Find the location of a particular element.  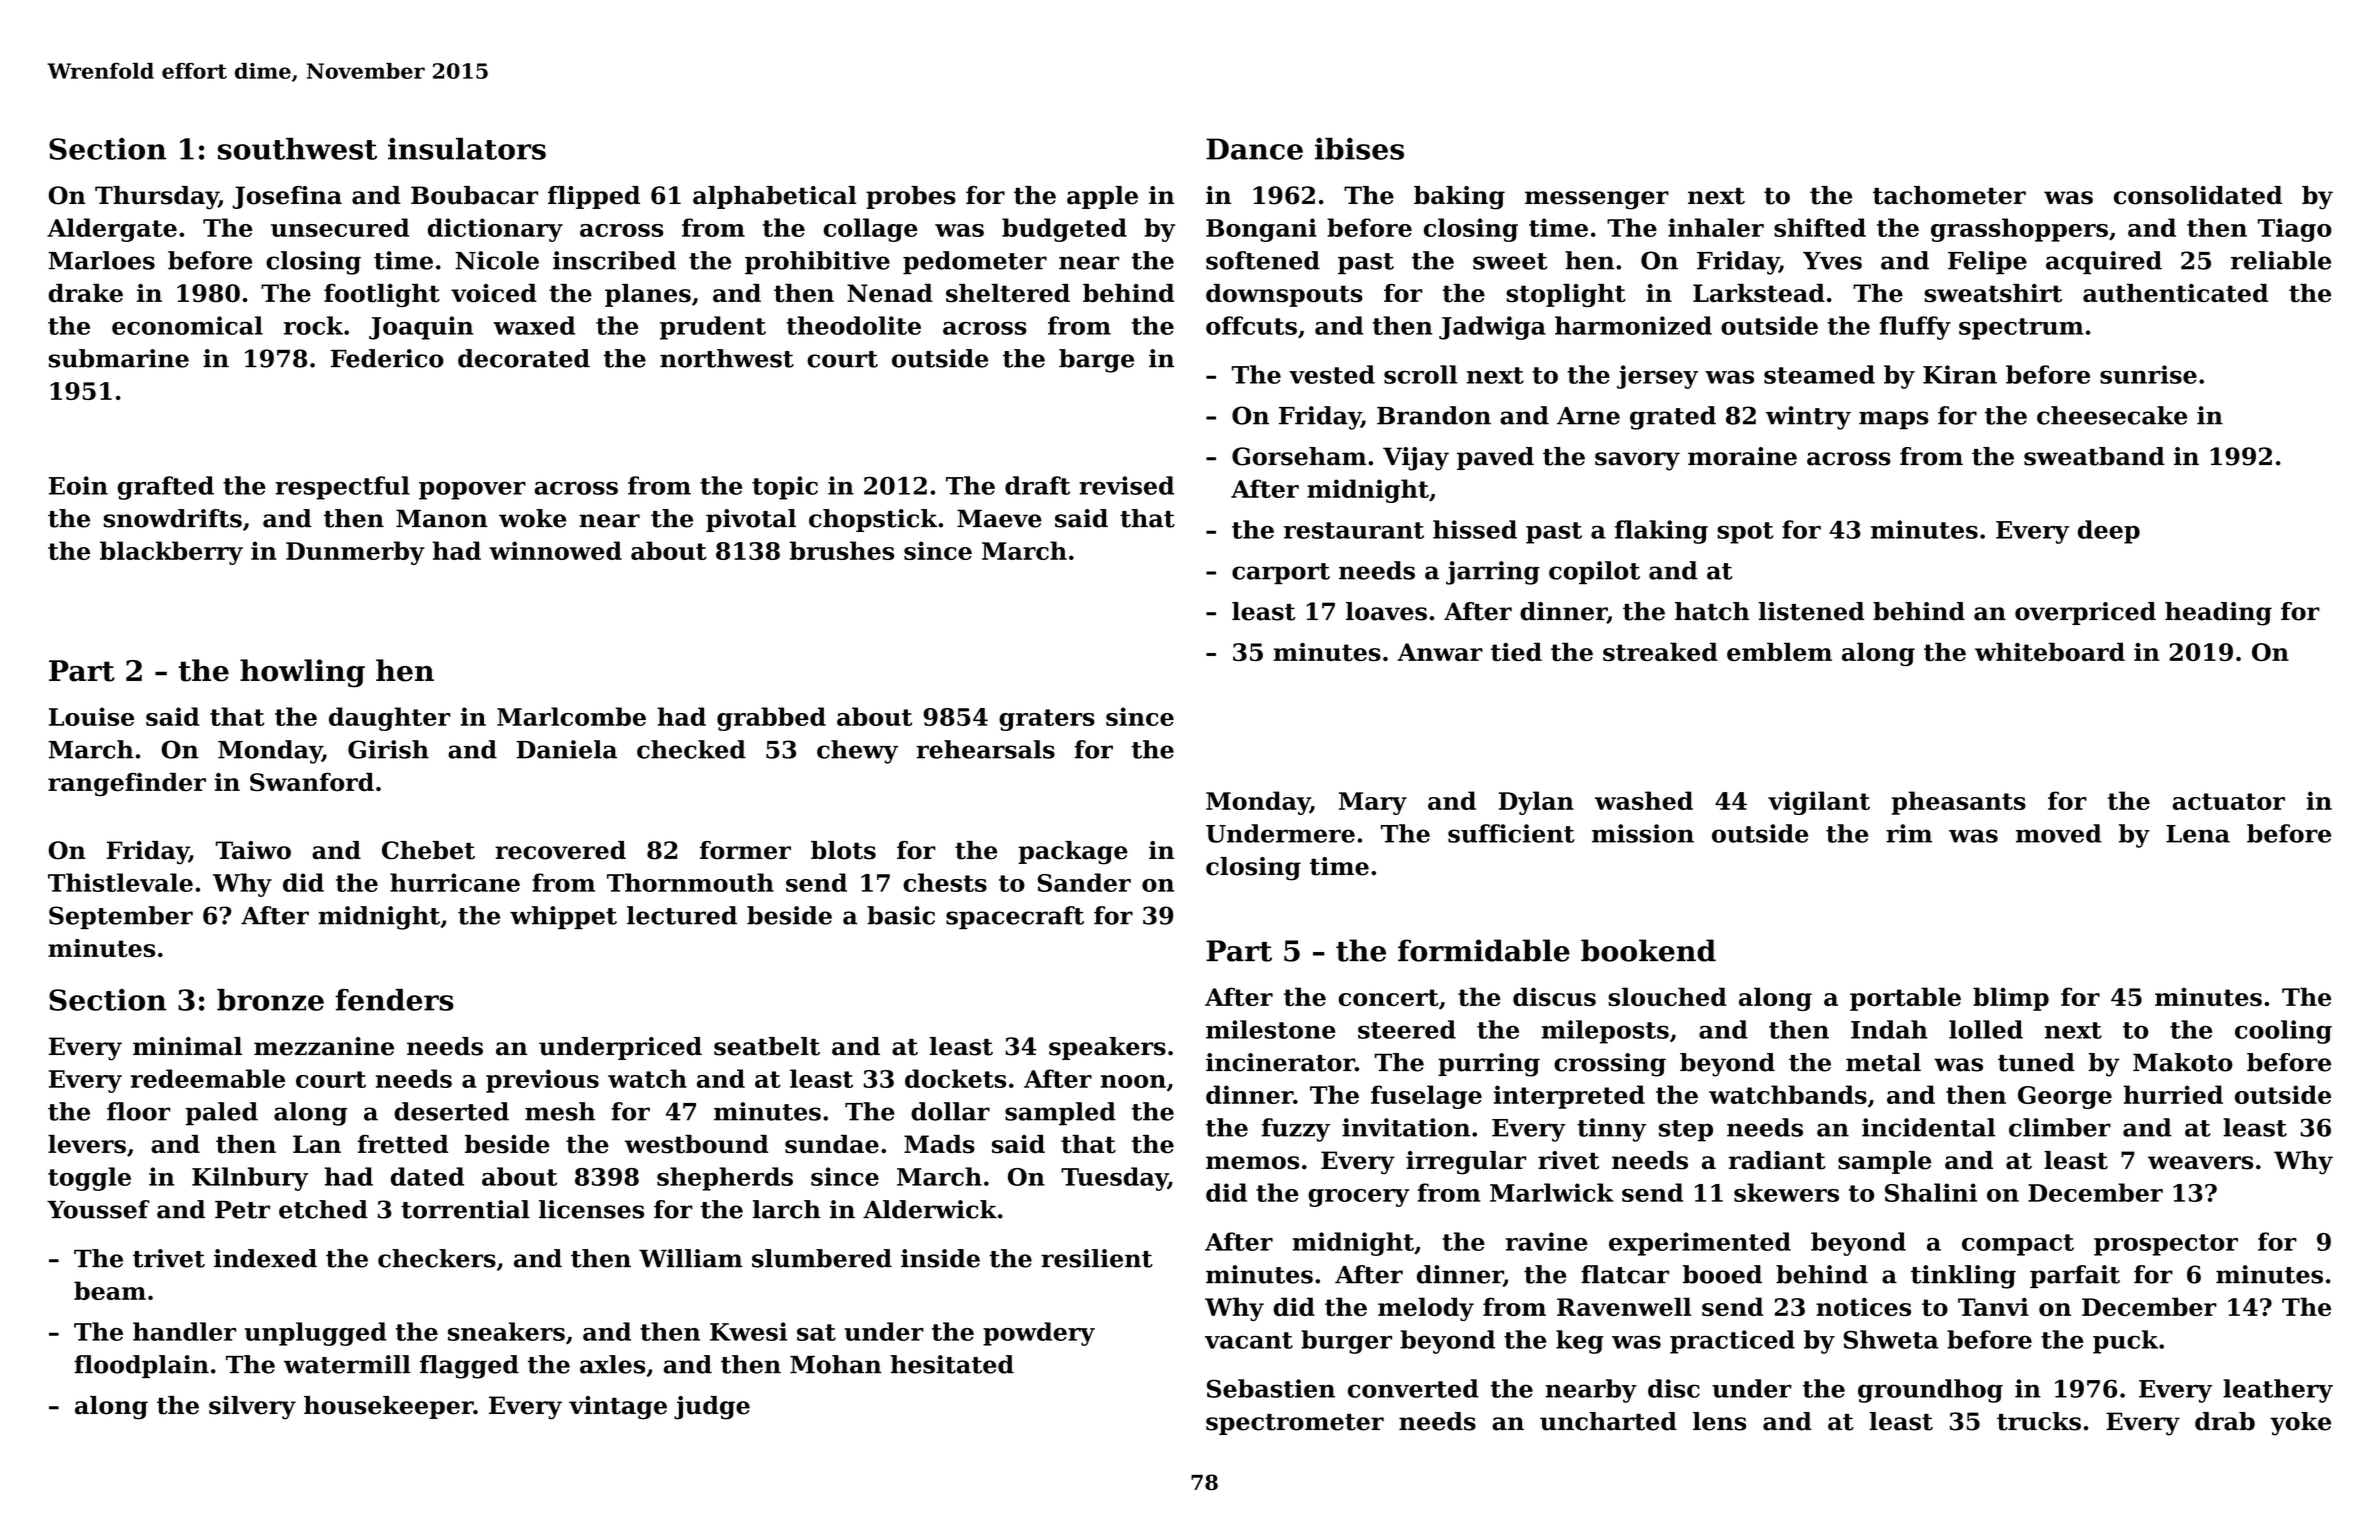

Sebastien is located at coordinates (1271, 1388).
